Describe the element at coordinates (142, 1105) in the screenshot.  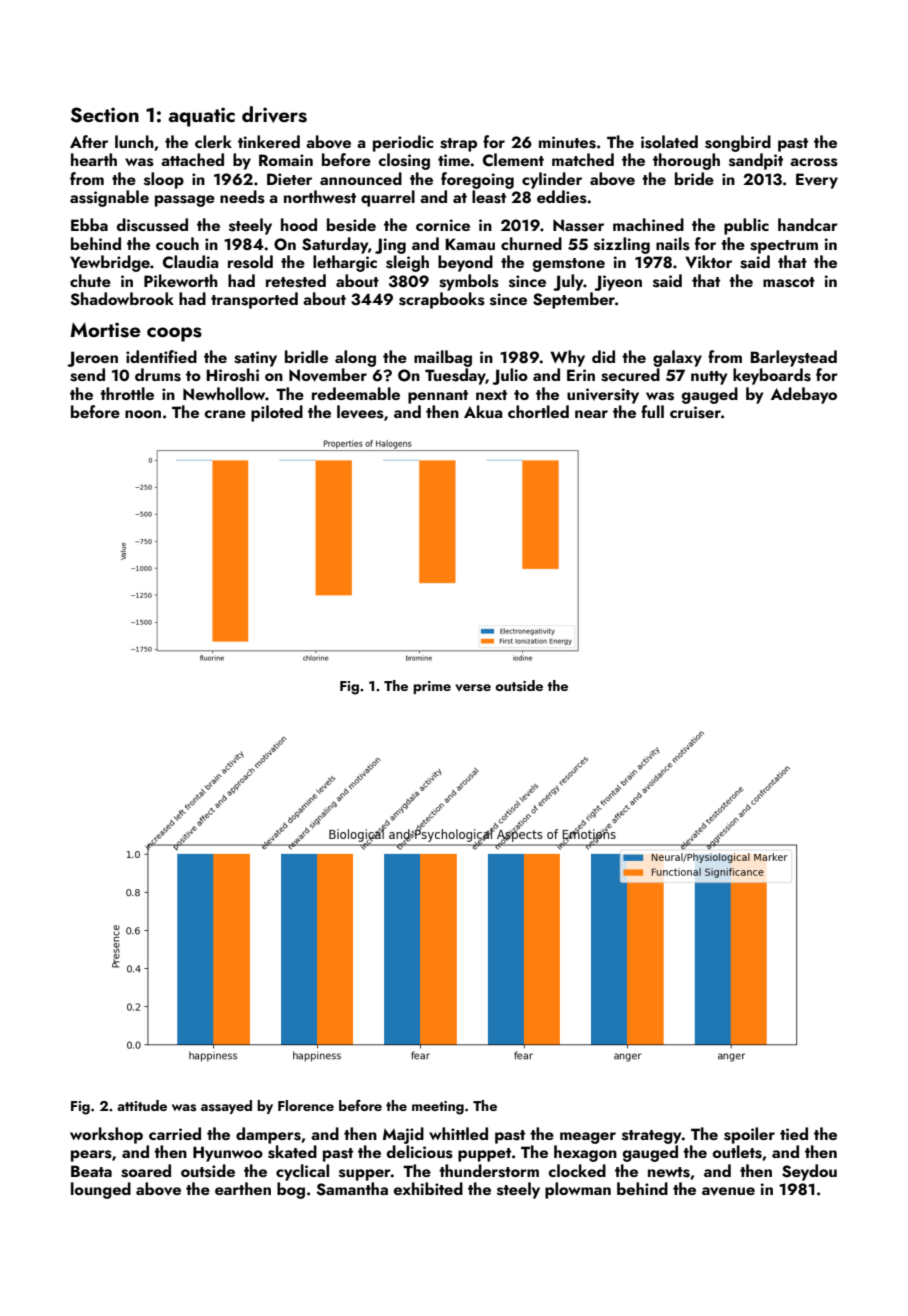
I see `attitude` at that location.
